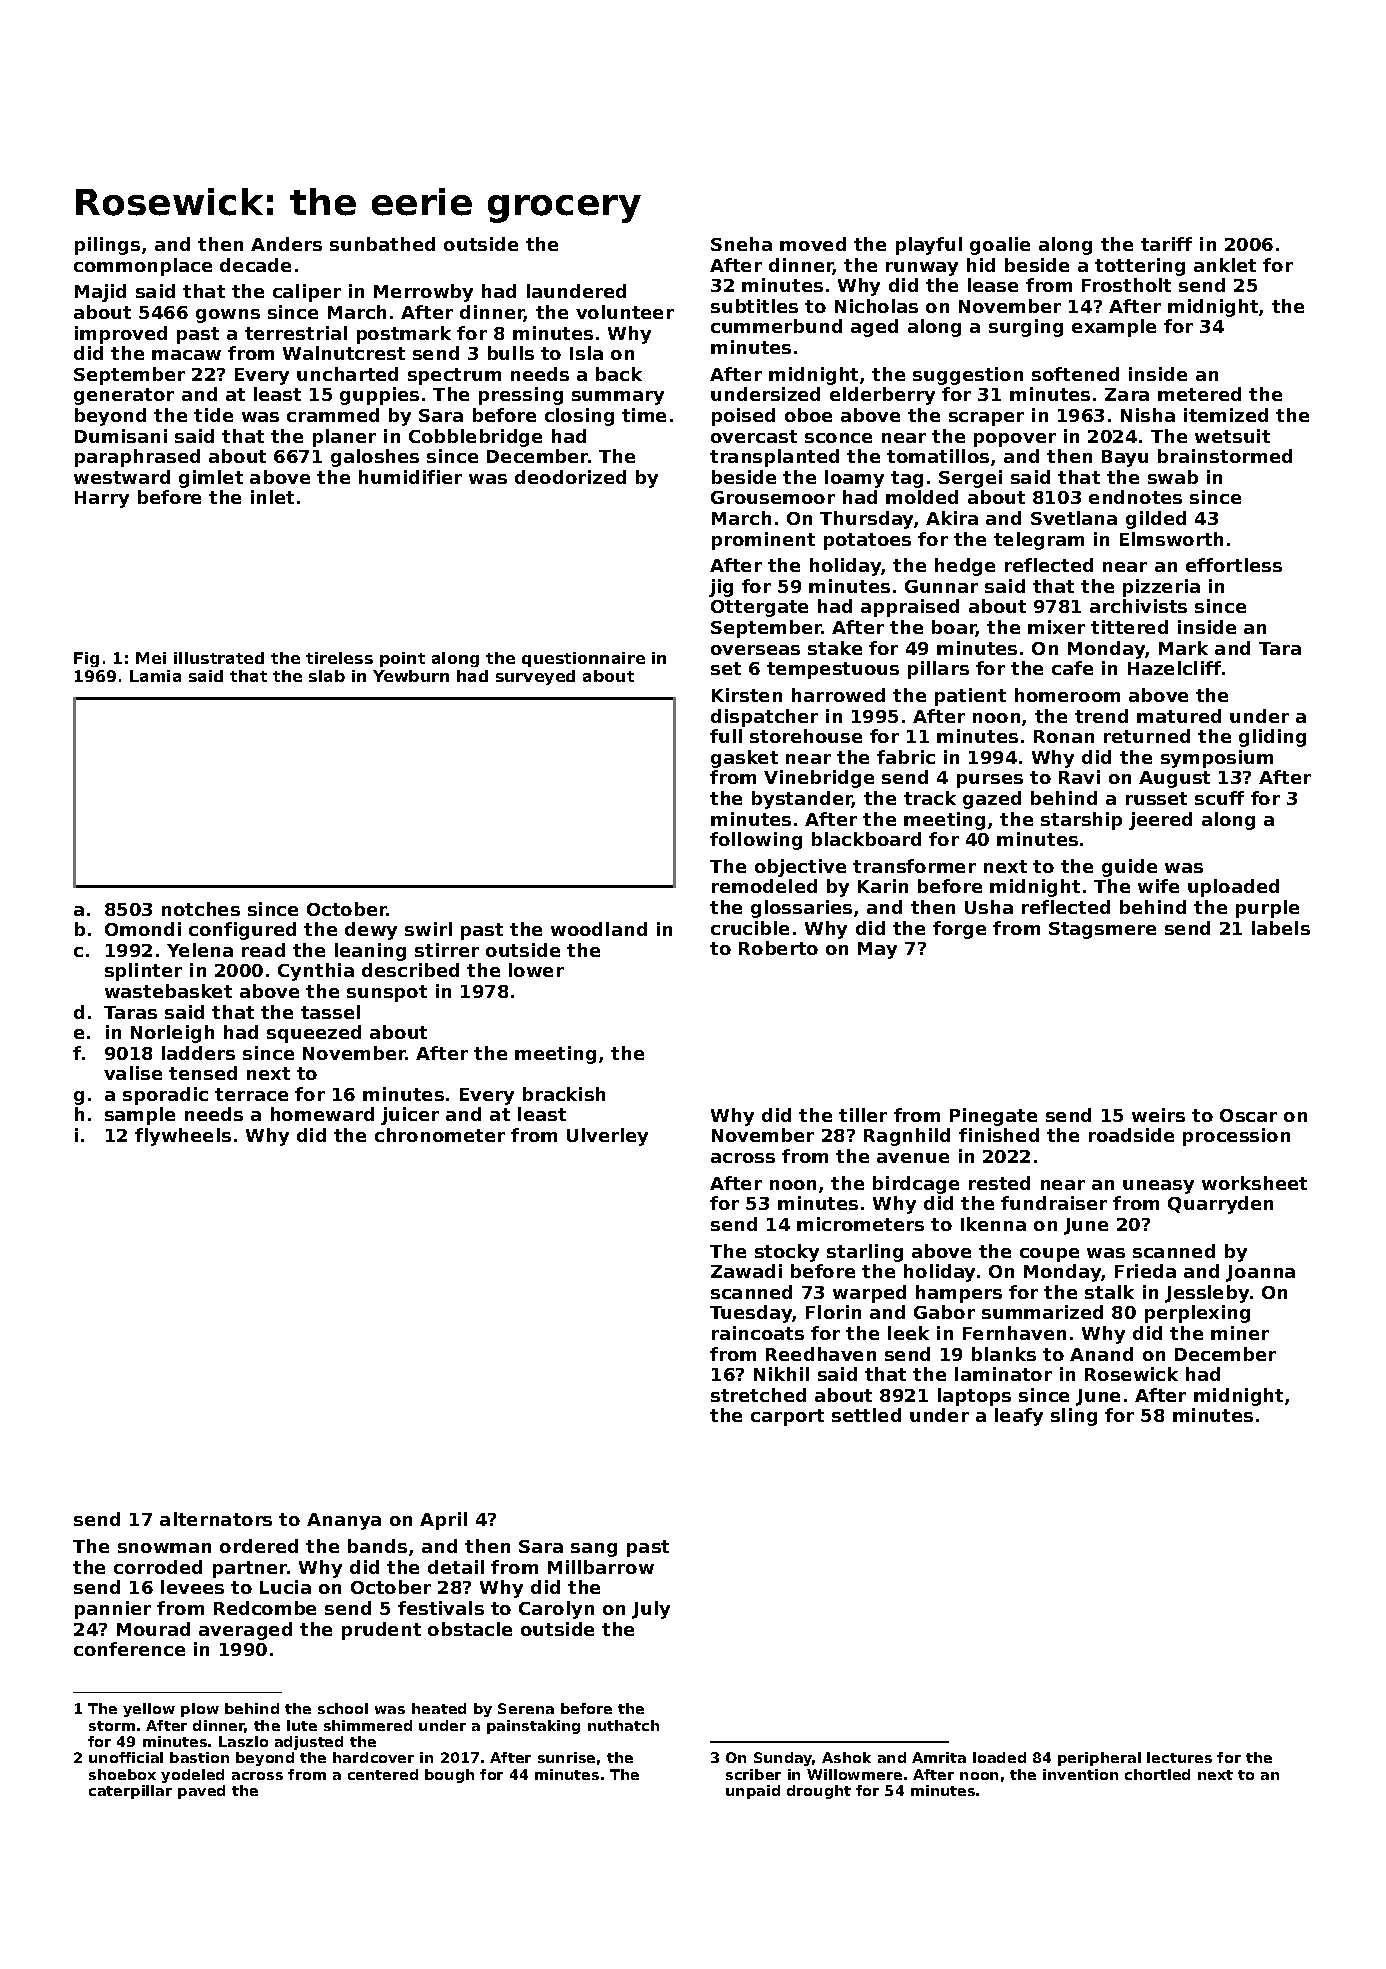 Image resolution: width=1386 pixels, height=1969 pixels. What do you see at coordinates (307, 293) in the screenshot?
I see `caliper` at bounding box center [307, 293].
